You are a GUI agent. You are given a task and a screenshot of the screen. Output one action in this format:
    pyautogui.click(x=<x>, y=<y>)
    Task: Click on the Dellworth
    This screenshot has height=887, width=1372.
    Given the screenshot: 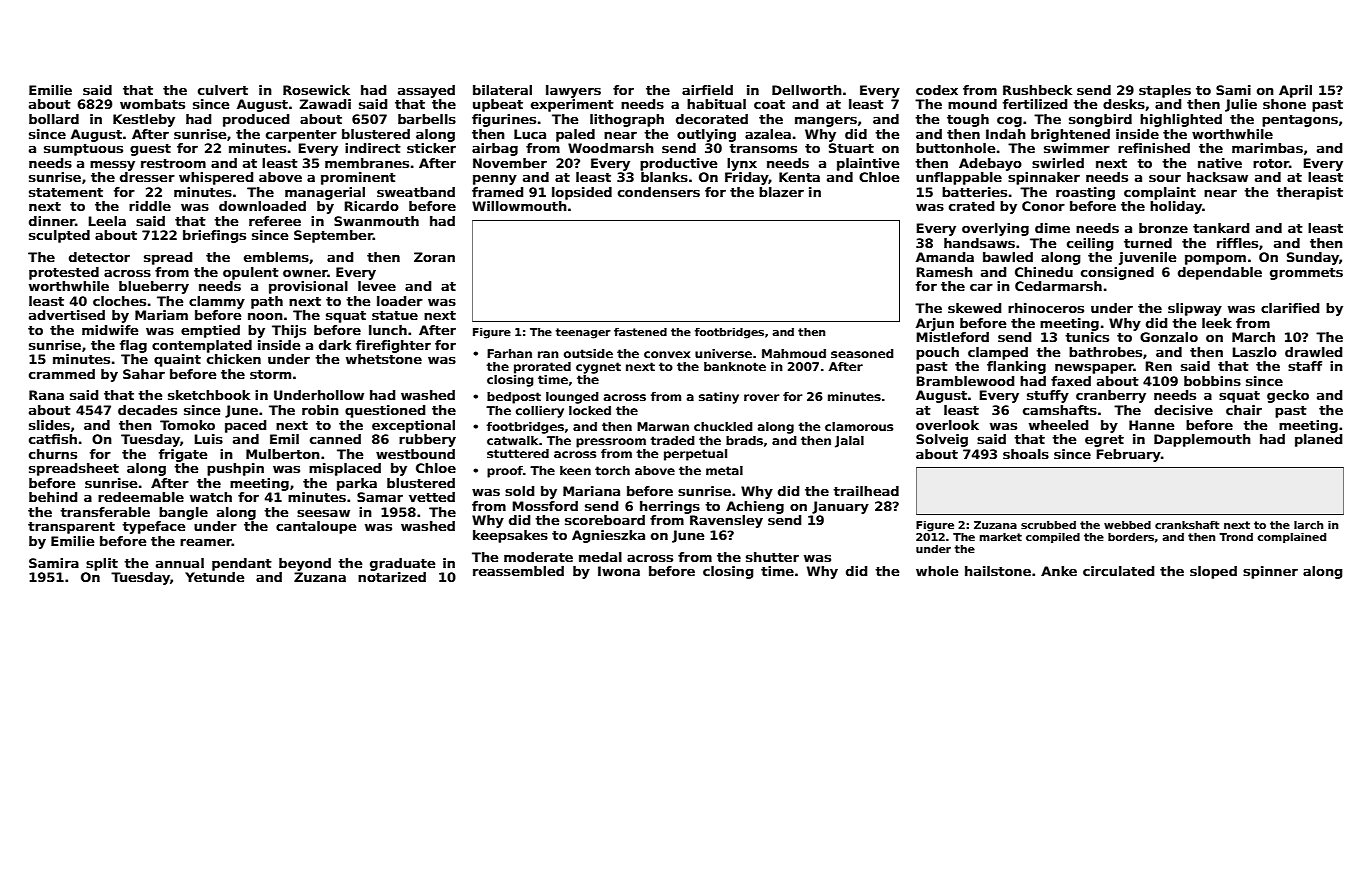 What is the action you would take?
    pyautogui.click(x=807, y=90)
